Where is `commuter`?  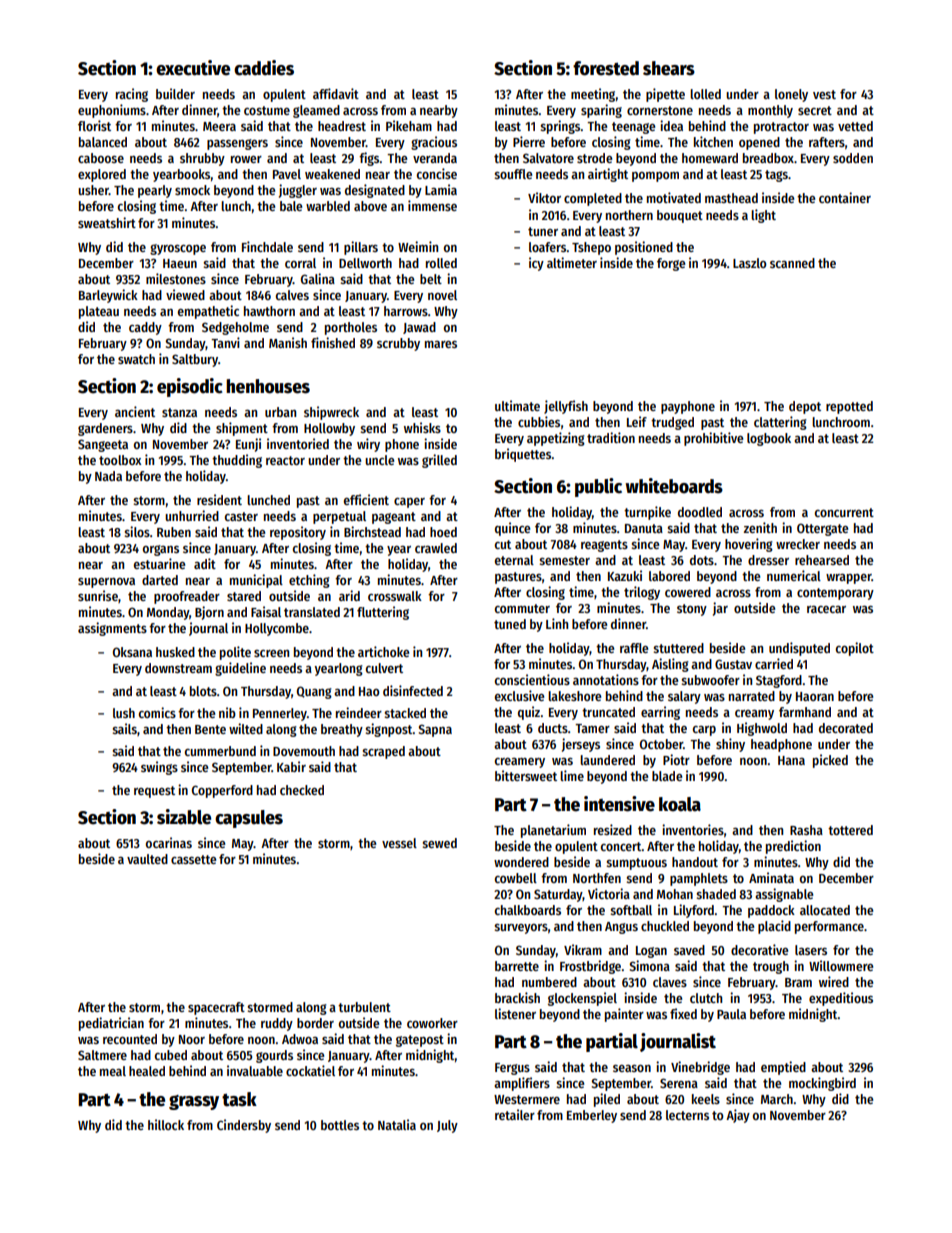 commuter is located at coordinates (522, 608).
